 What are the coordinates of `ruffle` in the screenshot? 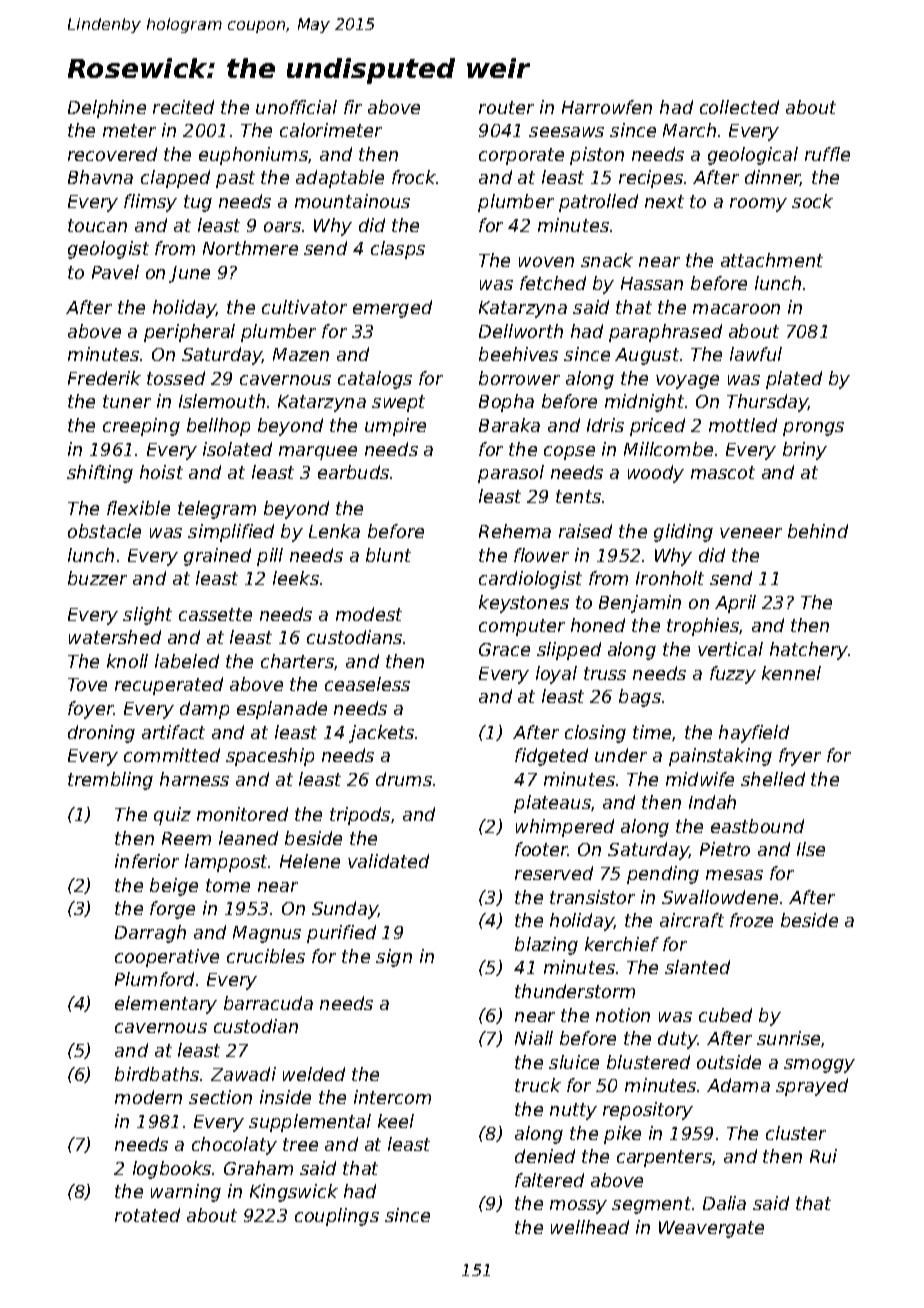 It's located at (827, 154).
